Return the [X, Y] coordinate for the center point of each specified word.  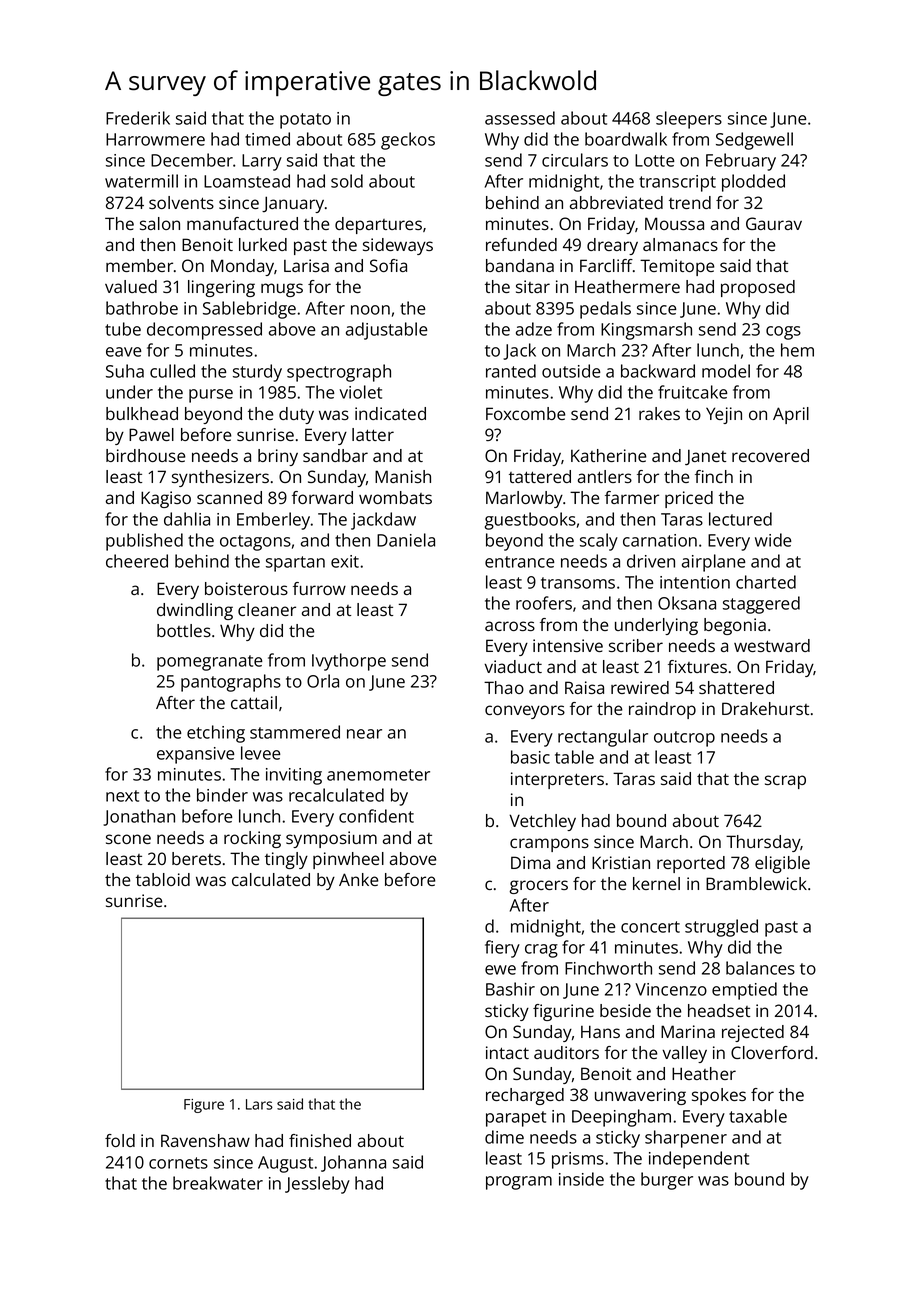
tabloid [163, 879]
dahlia [187, 519]
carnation [660, 540]
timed [267, 139]
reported [691, 864]
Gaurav [774, 223]
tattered [540, 476]
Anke [358, 879]
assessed [520, 118]
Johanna [353, 1163]
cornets [178, 1163]
